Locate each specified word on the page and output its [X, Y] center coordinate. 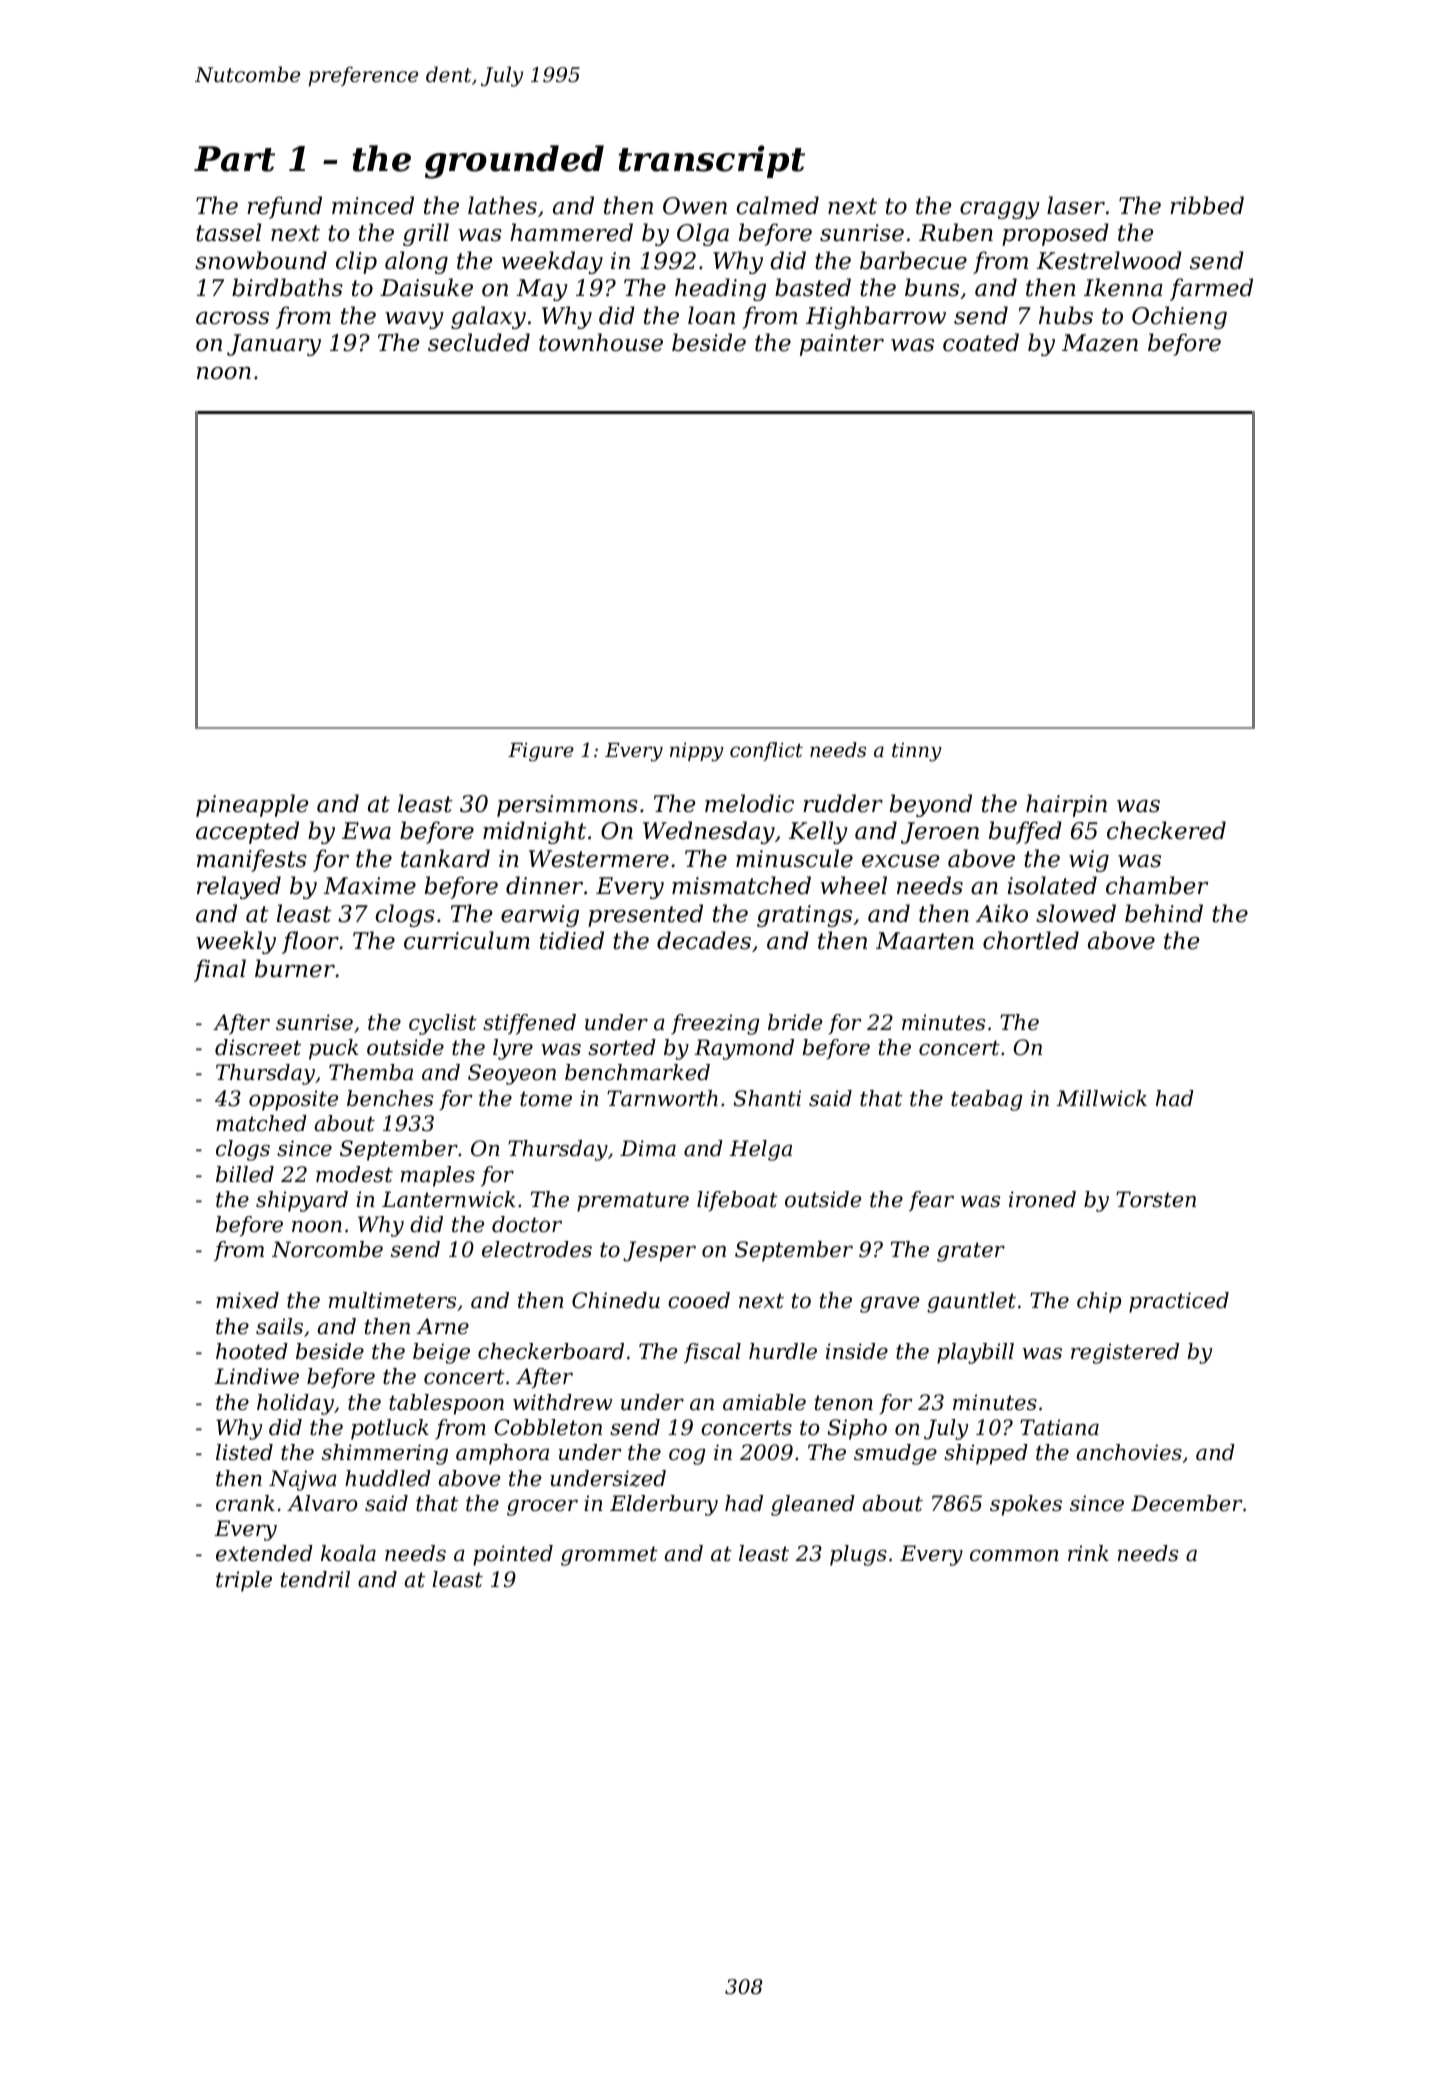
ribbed [1207, 205]
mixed [247, 1300]
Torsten [1156, 1199]
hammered [571, 232]
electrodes [537, 1249]
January [274, 345]
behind [1164, 913]
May [542, 290]
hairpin [1066, 805]
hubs [1066, 315]
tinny [917, 752]
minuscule [794, 858]
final [220, 970]
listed [244, 1452]
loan [711, 315]
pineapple [252, 805]
